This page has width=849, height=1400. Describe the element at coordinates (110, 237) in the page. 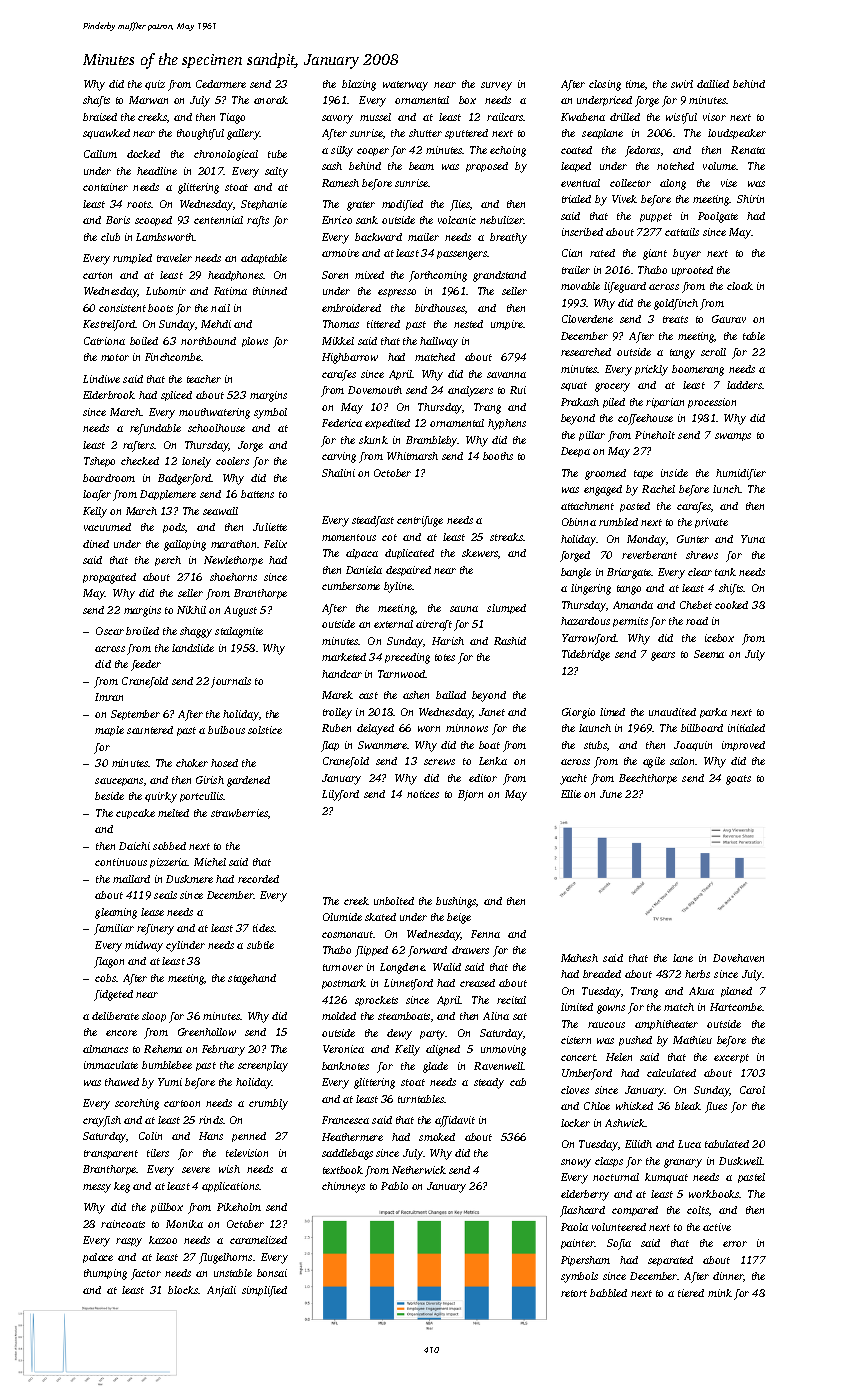

I see `club` at that location.
